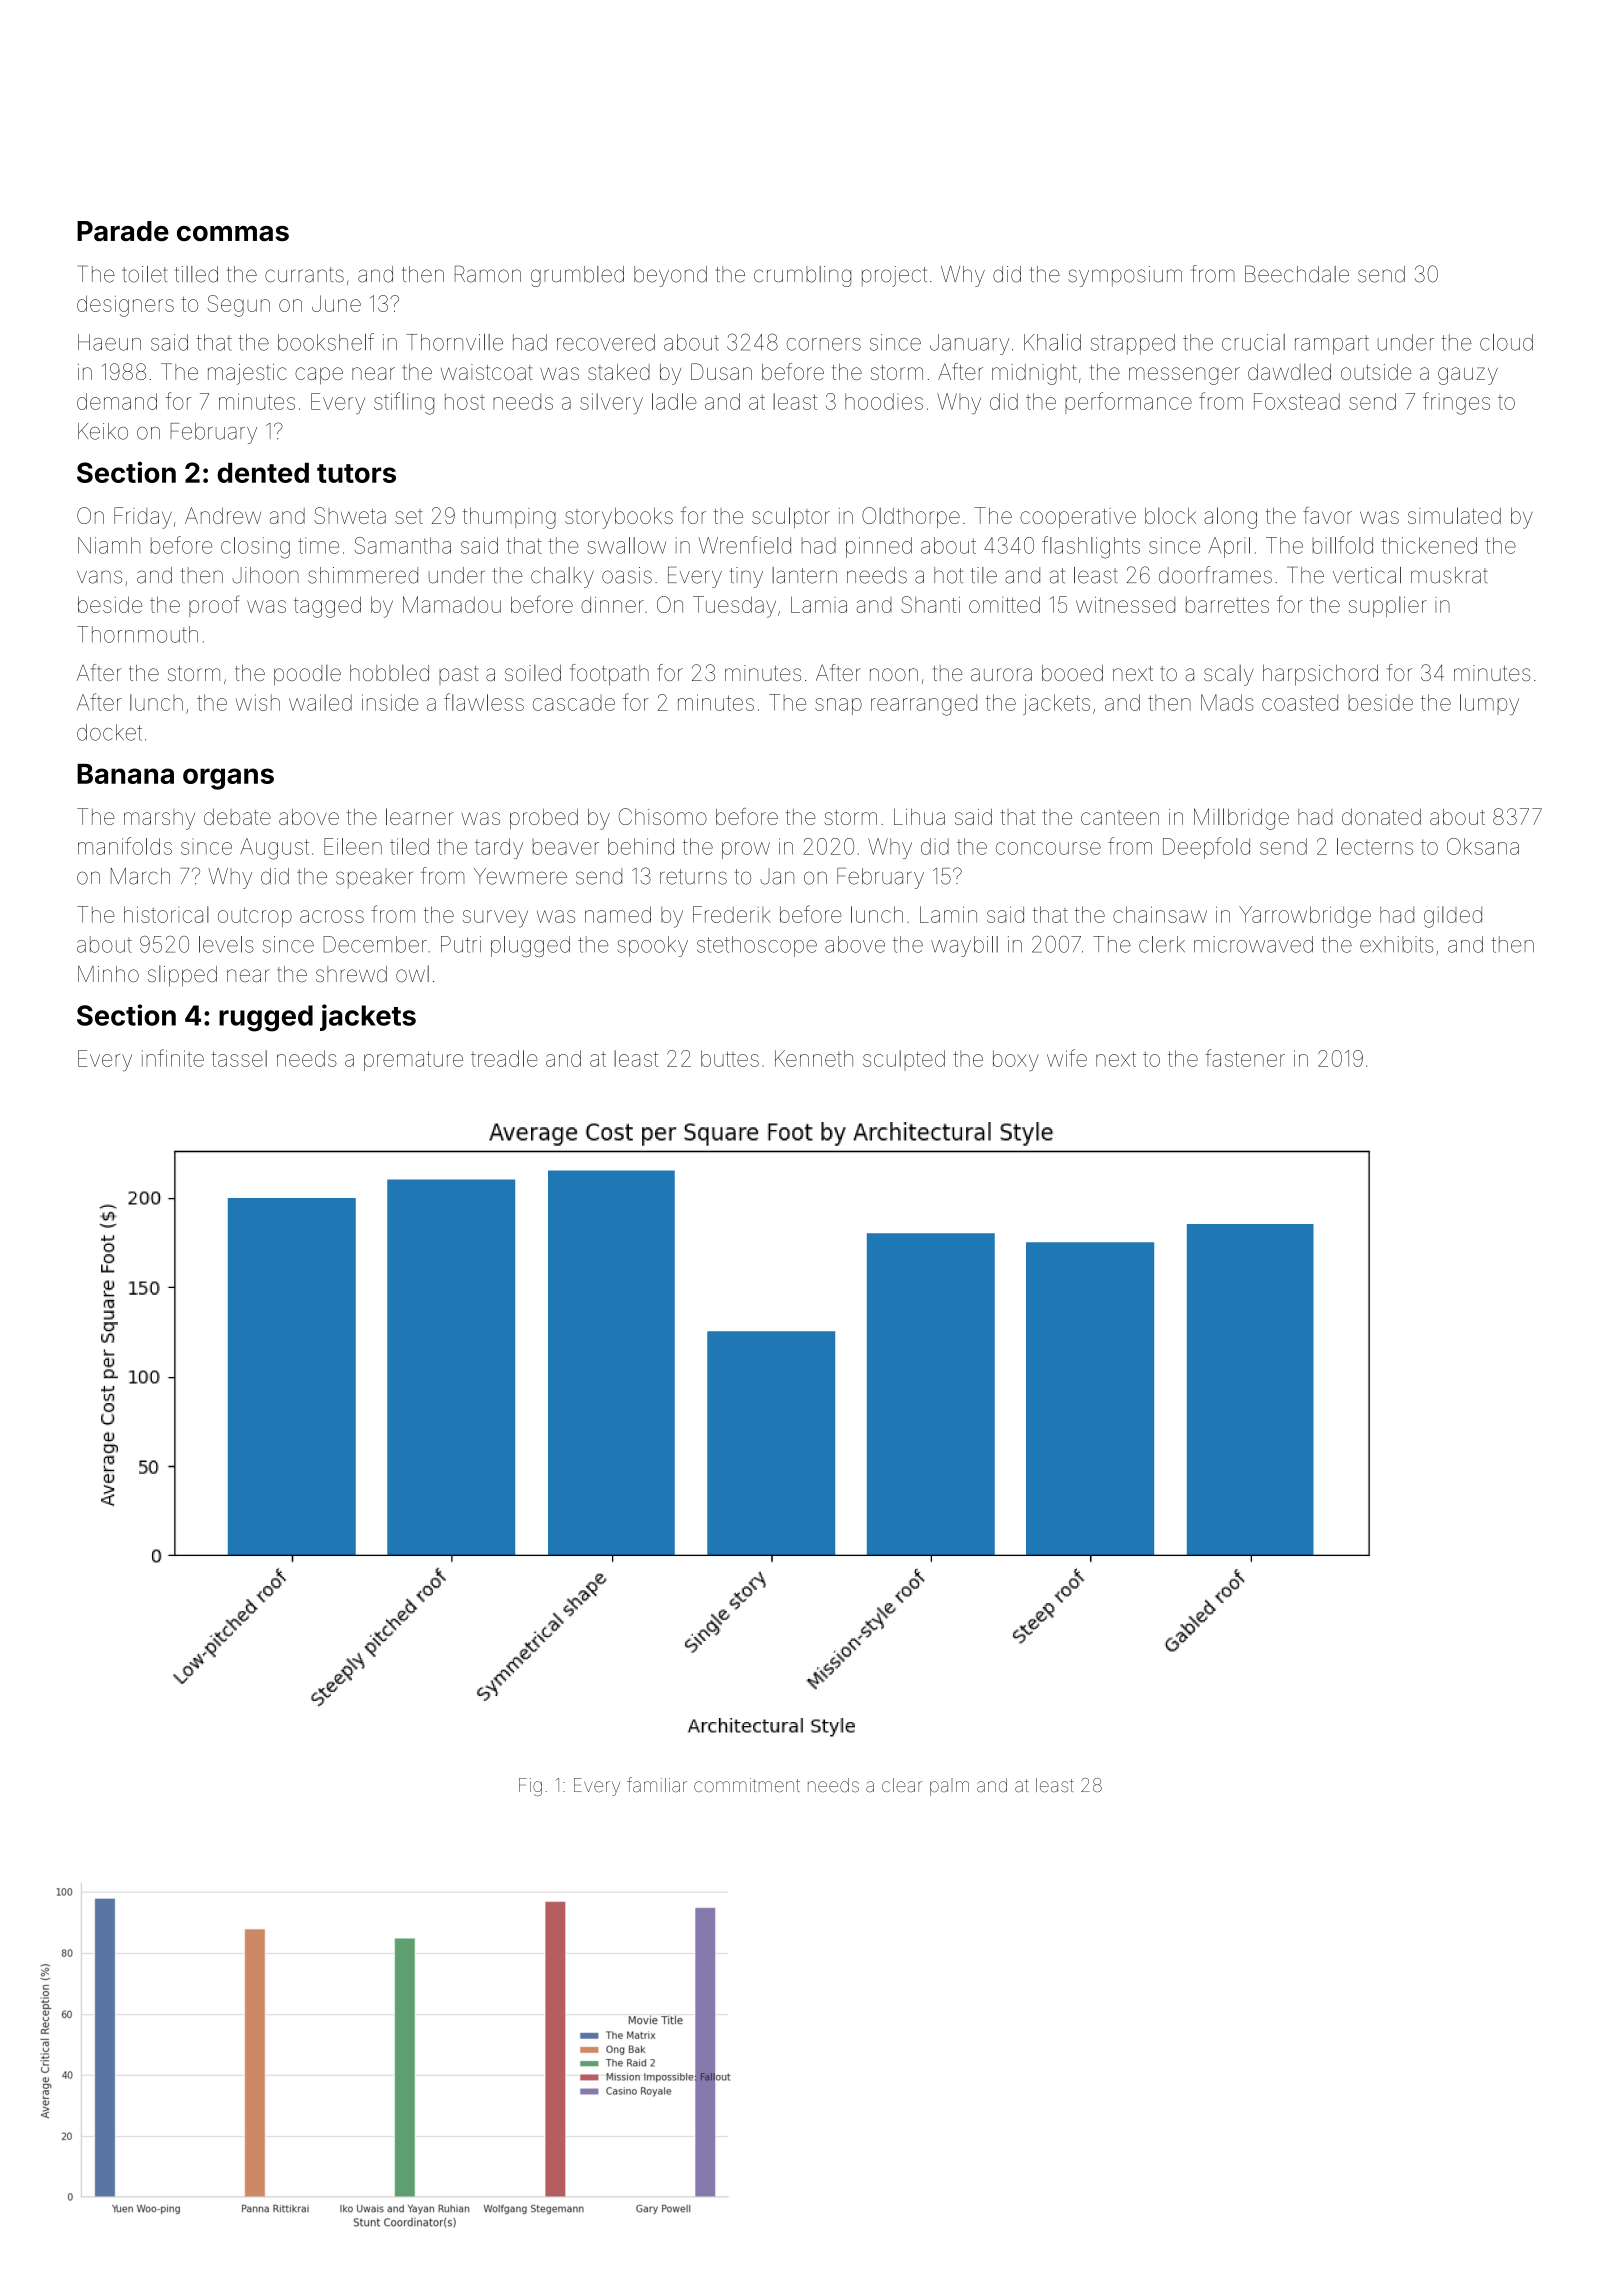 The width and height of the document is (1620, 2292). Describe the element at coordinates (255, 548) in the document. I see `closing` at that location.
